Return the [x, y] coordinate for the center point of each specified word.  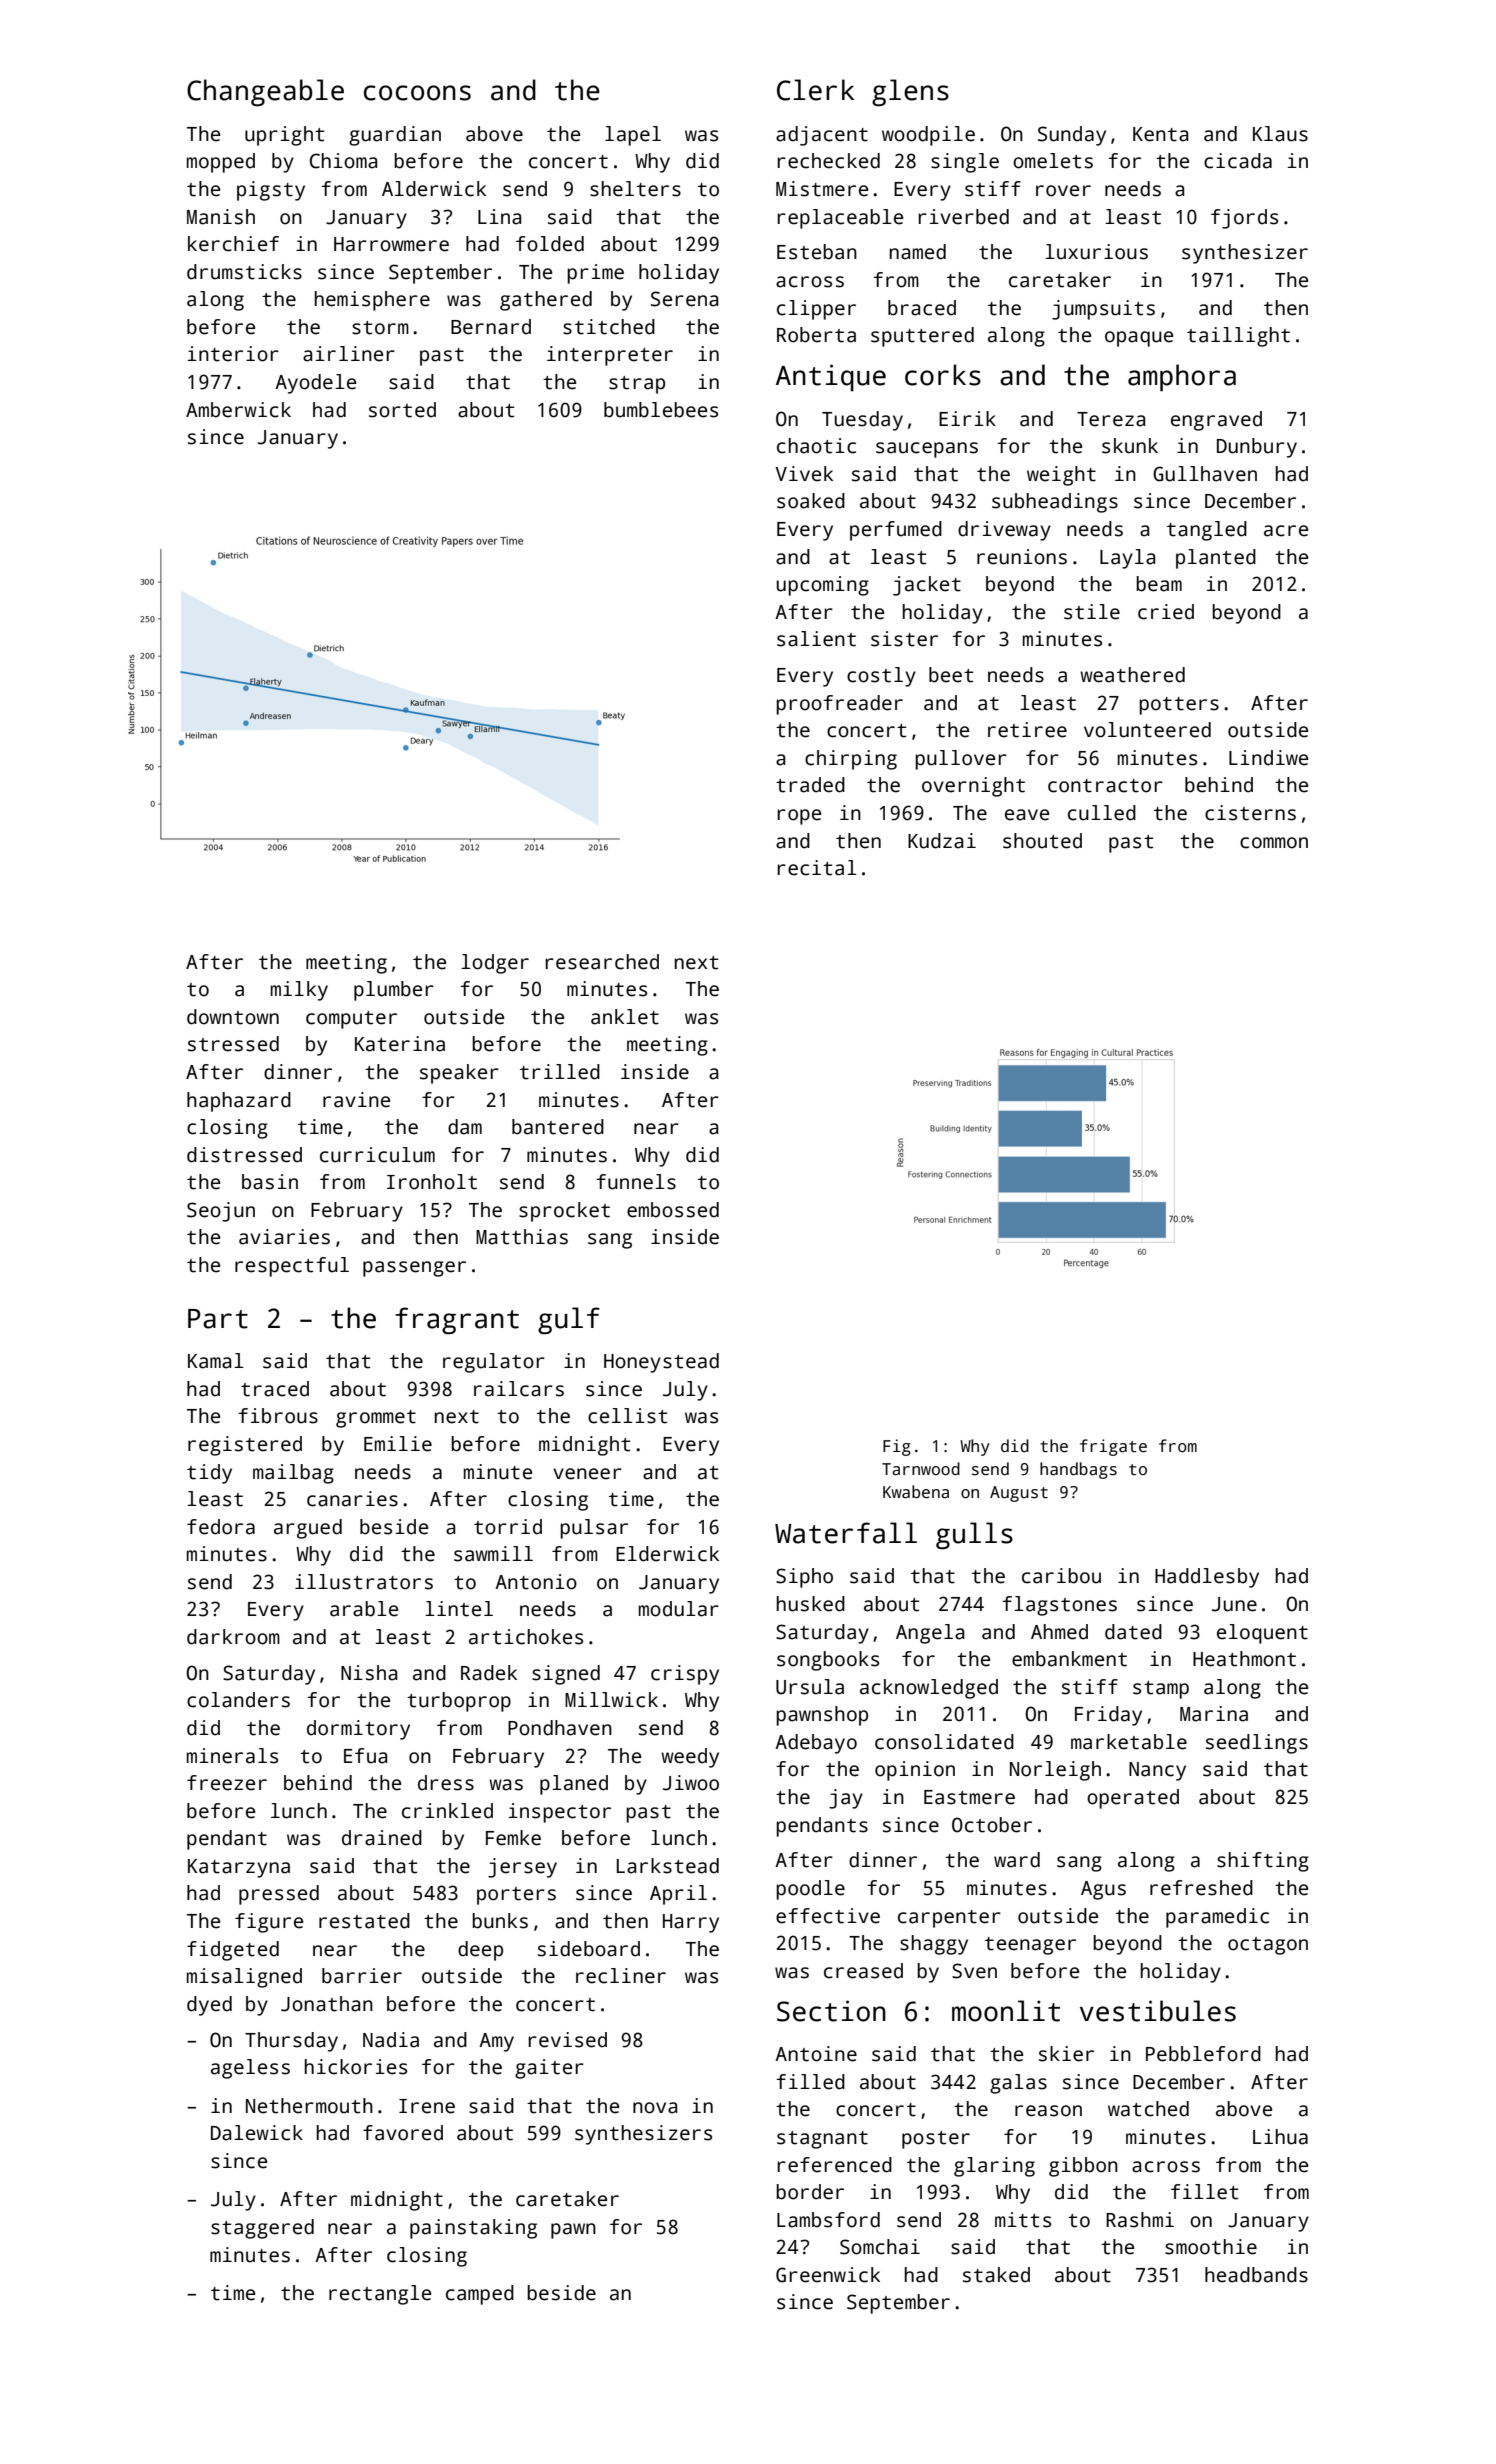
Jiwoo [691, 1783]
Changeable [265, 93]
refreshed [1201, 1888]
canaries [352, 1499]
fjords [1244, 219]
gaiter [549, 2069]
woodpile [928, 136]
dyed [209, 2006]
